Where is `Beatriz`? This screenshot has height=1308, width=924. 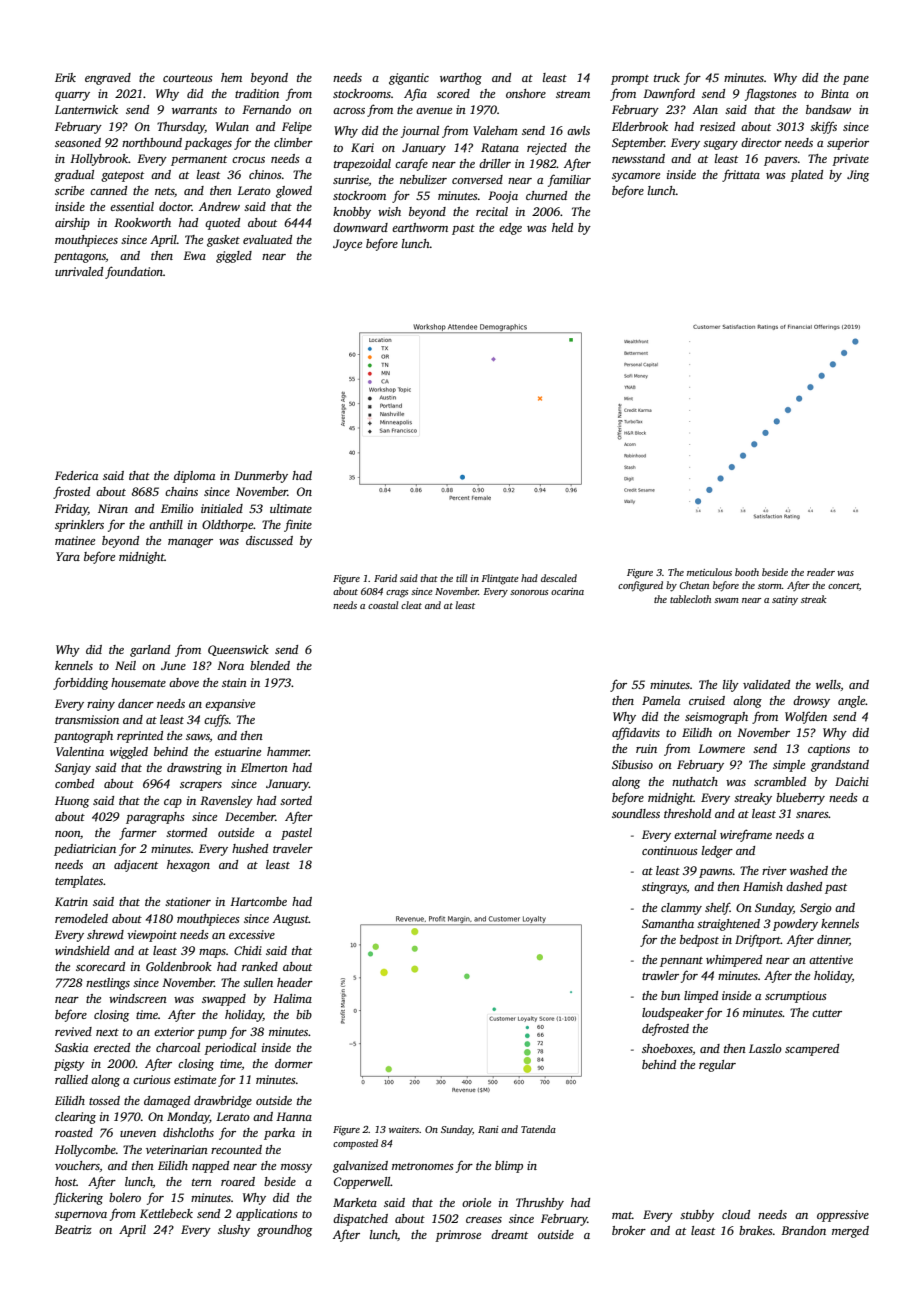
Beatriz is located at coordinates (73, 1229).
